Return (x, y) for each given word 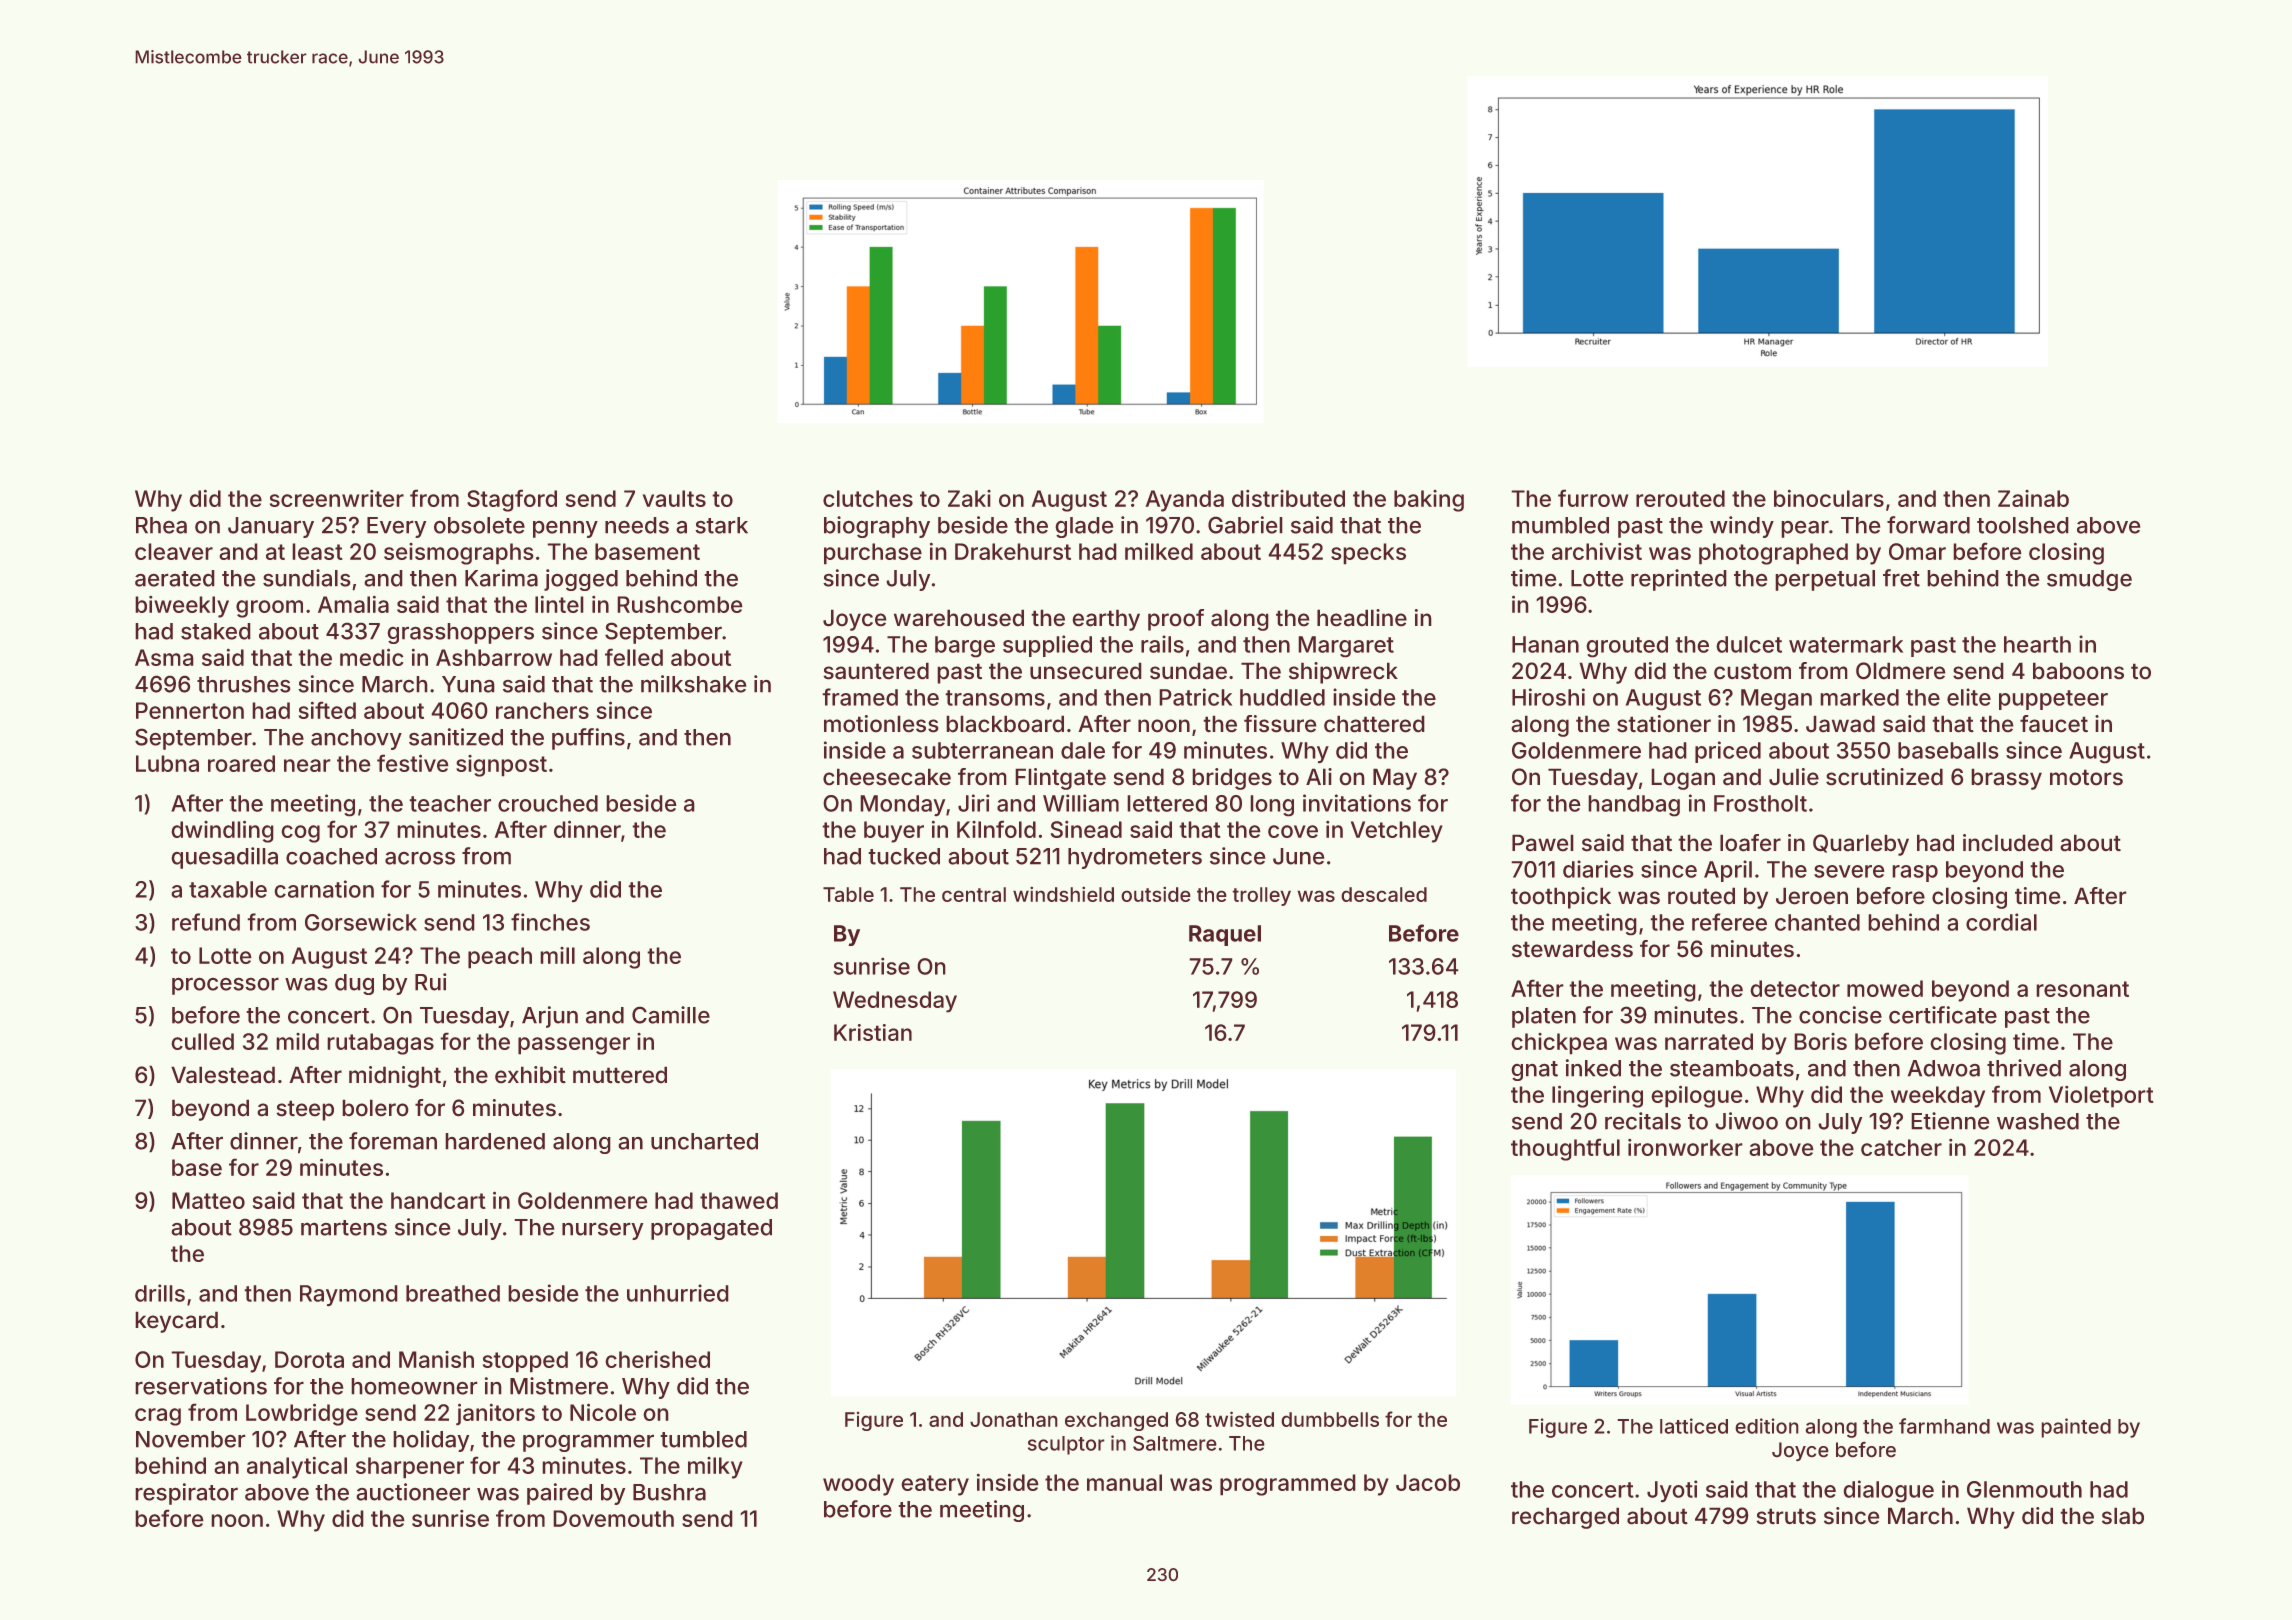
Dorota (309, 1359)
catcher (1901, 1147)
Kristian (873, 1032)
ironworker (1685, 1147)
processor (225, 986)
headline (1362, 618)
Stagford (512, 500)
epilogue (1697, 1096)
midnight (395, 1077)
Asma (164, 657)
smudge (2089, 580)
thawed (739, 1200)
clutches (868, 498)
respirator (186, 1494)
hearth (2037, 644)
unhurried (678, 1293)
